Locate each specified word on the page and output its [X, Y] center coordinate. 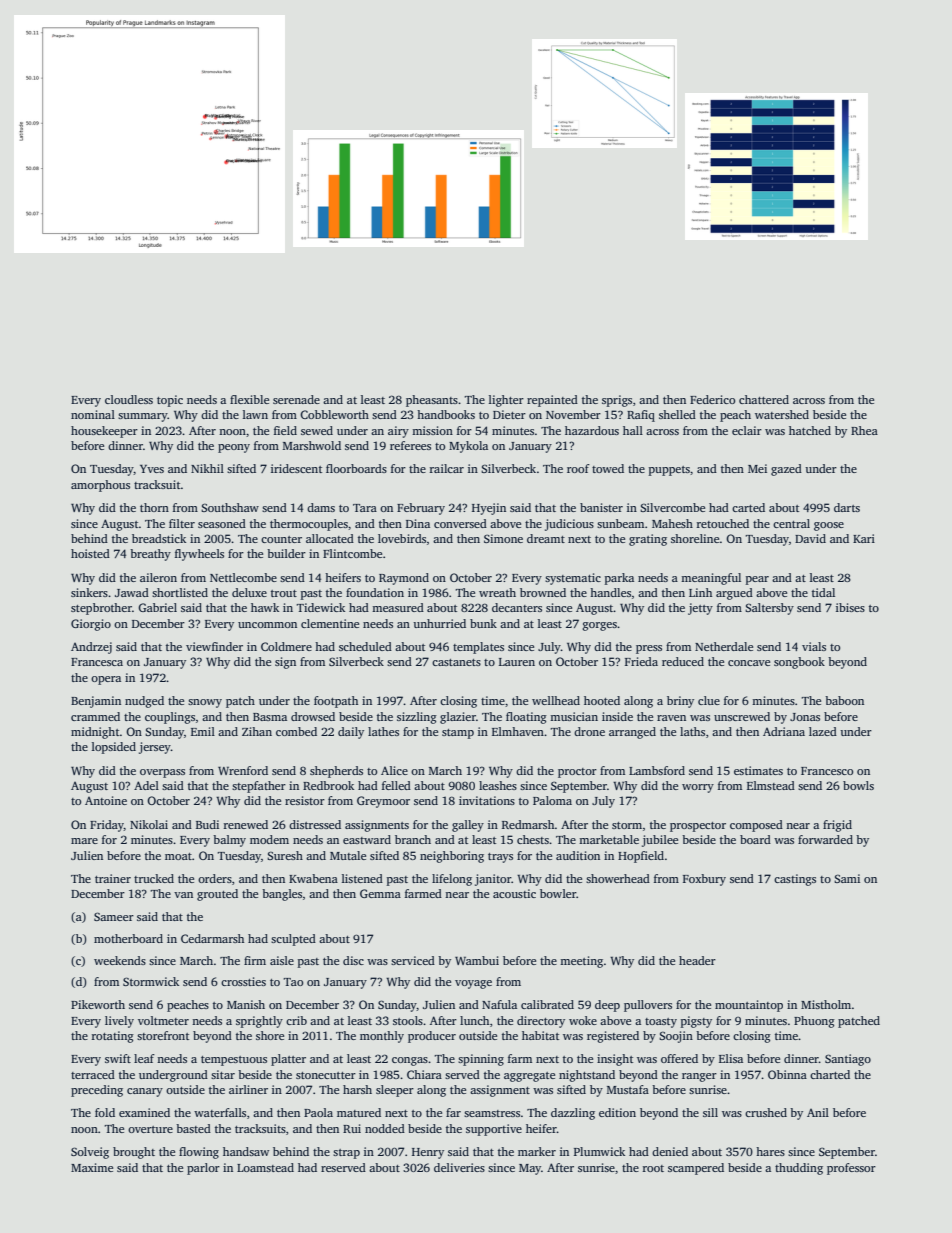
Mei [757, 468]
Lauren [517, 662]
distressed [315, 824]
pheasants [432, 401]
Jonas [805, 717]
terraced [93, 1074]
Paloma [552, 800]
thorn [154, 507]
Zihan [257, 731]
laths [692, 731]
